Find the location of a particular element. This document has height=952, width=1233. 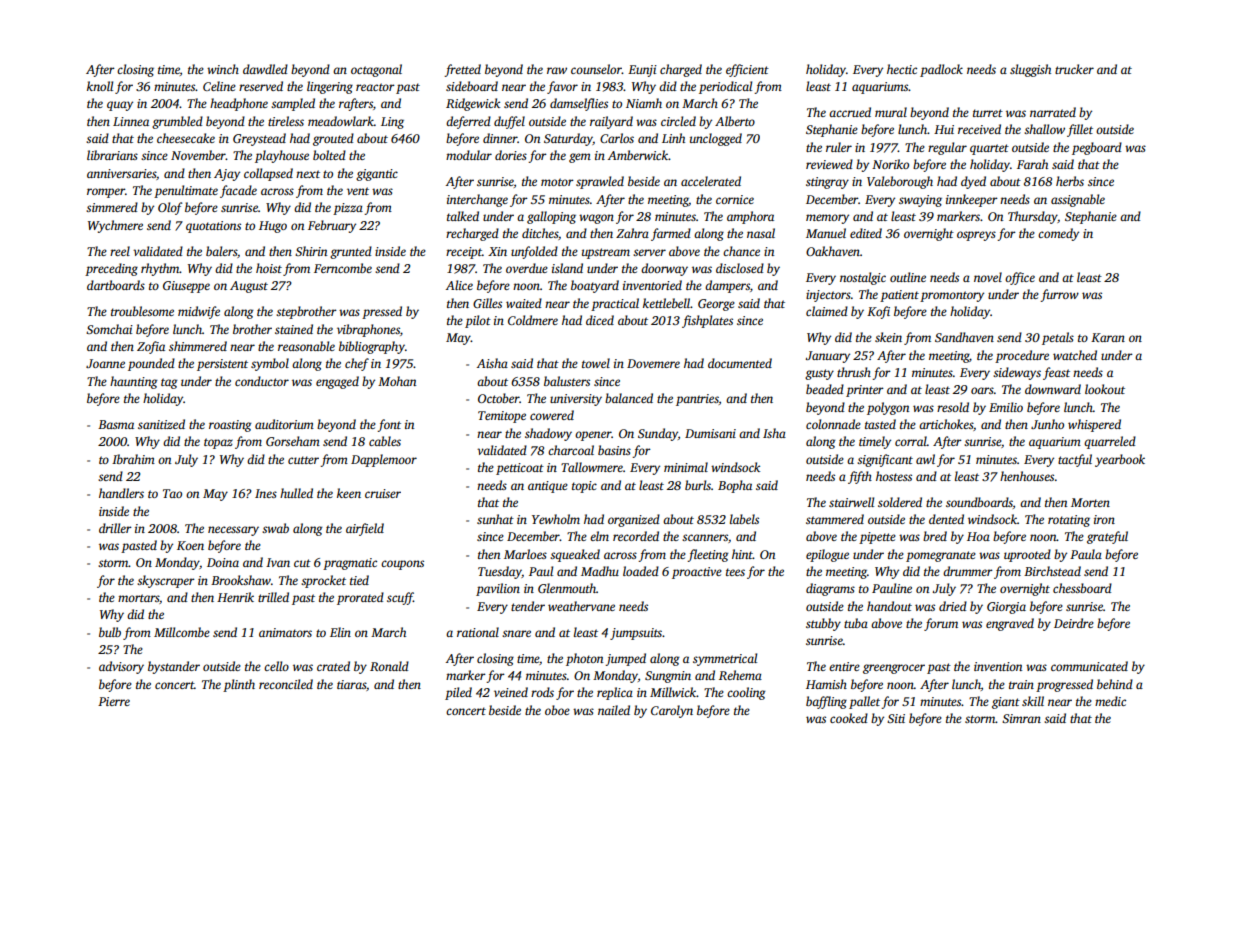

Marloes is located at coordinates (525, 554).
